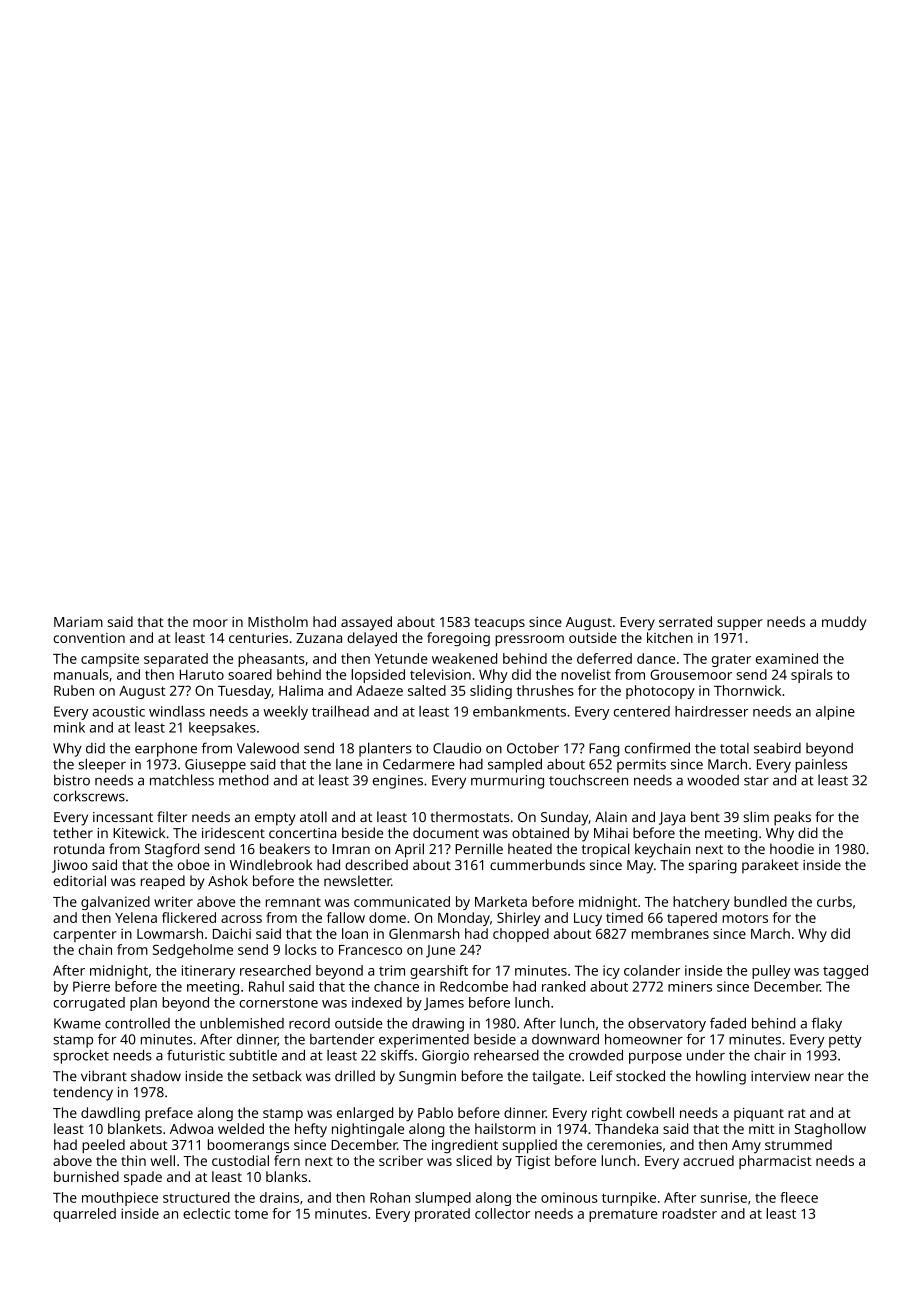  I want to click on chopped, so click(521, 935).
